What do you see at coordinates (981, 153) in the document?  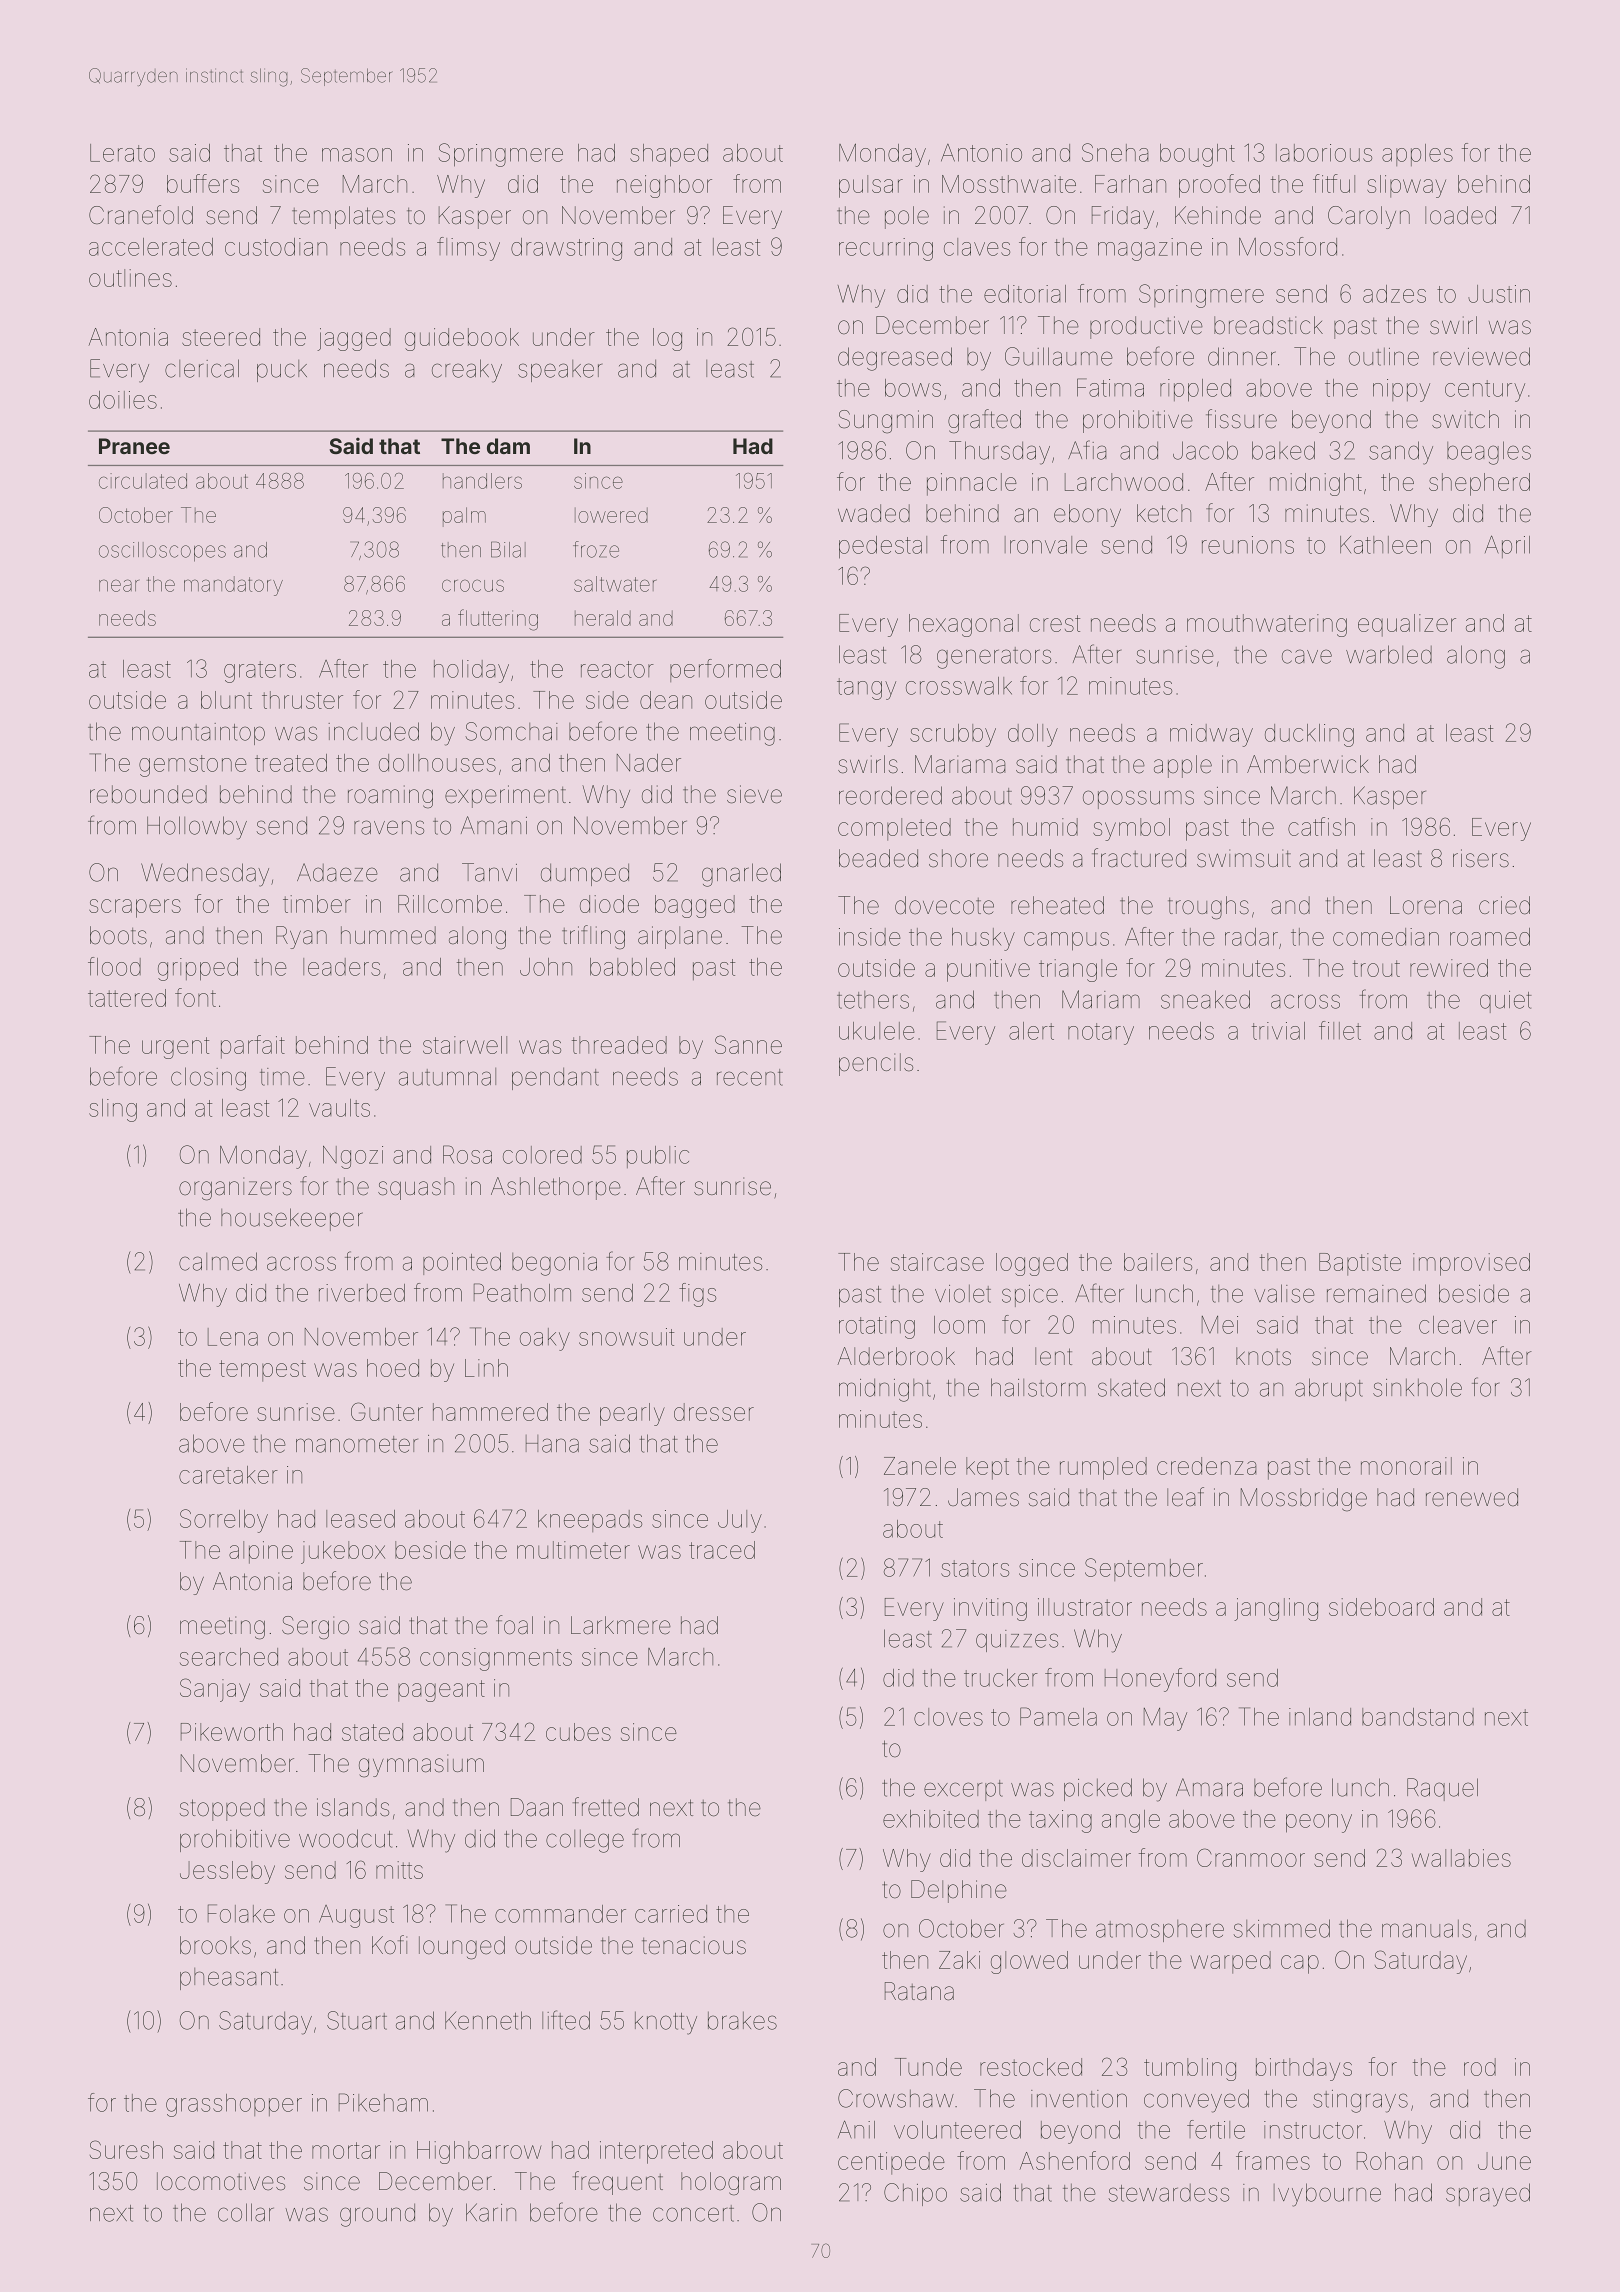 I see `Antonio` at bounding box center [981, 153].
